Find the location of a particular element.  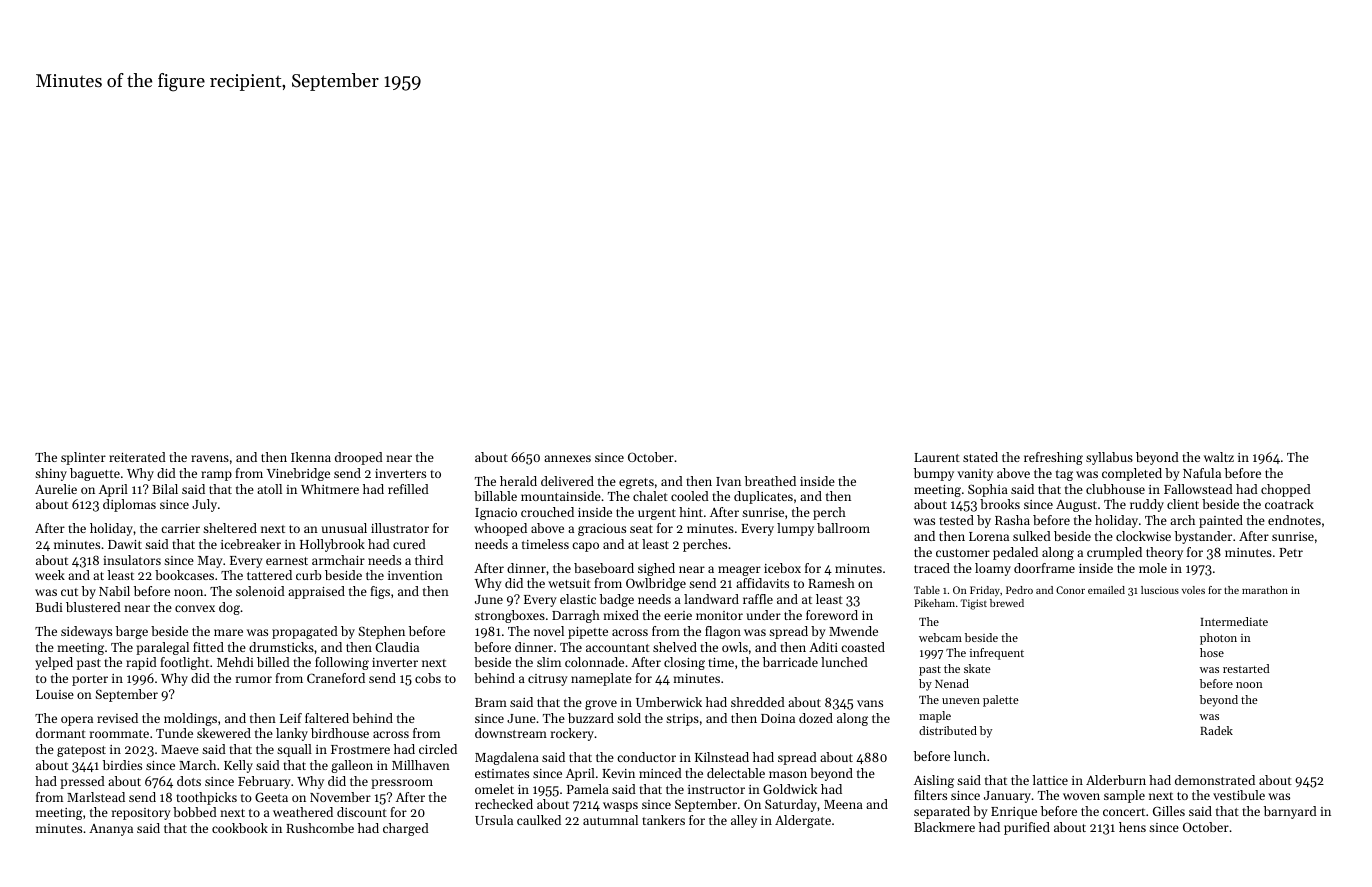

sheltered is located at coordinates (230, 528).
